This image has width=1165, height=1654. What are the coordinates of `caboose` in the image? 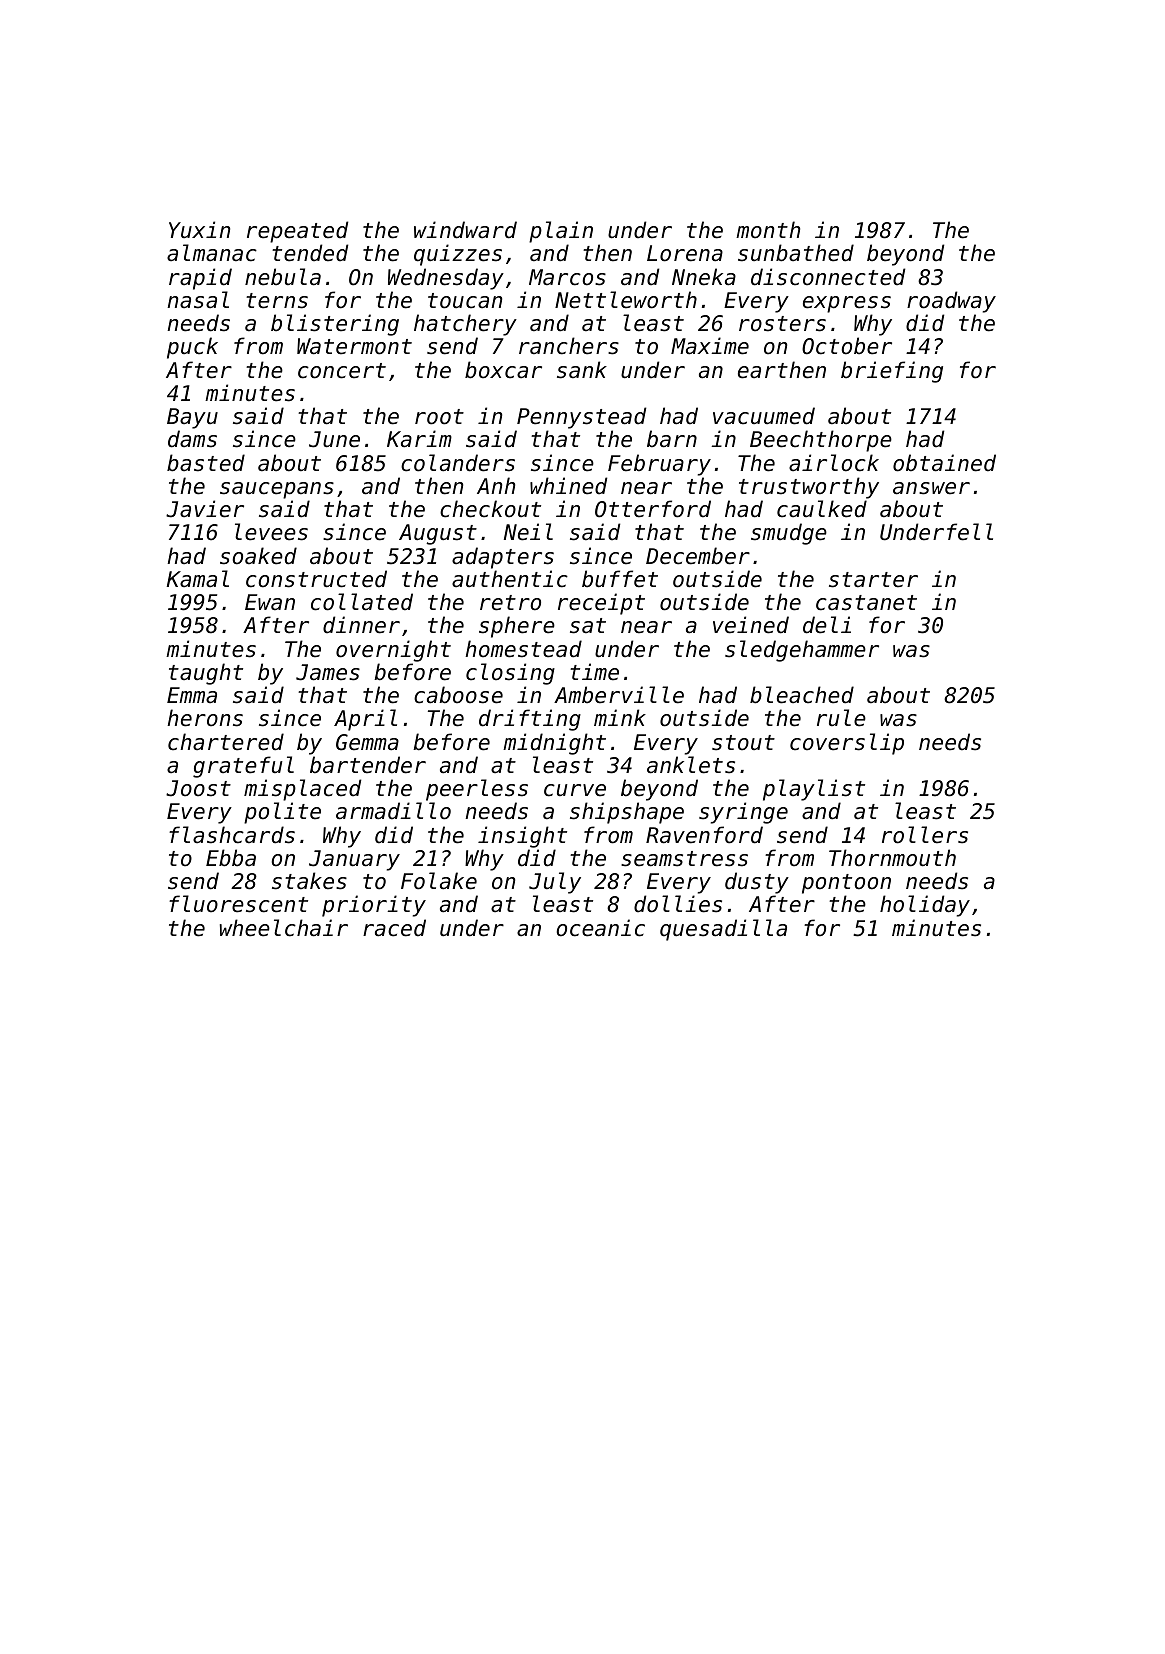 It's located at (458, 695).
